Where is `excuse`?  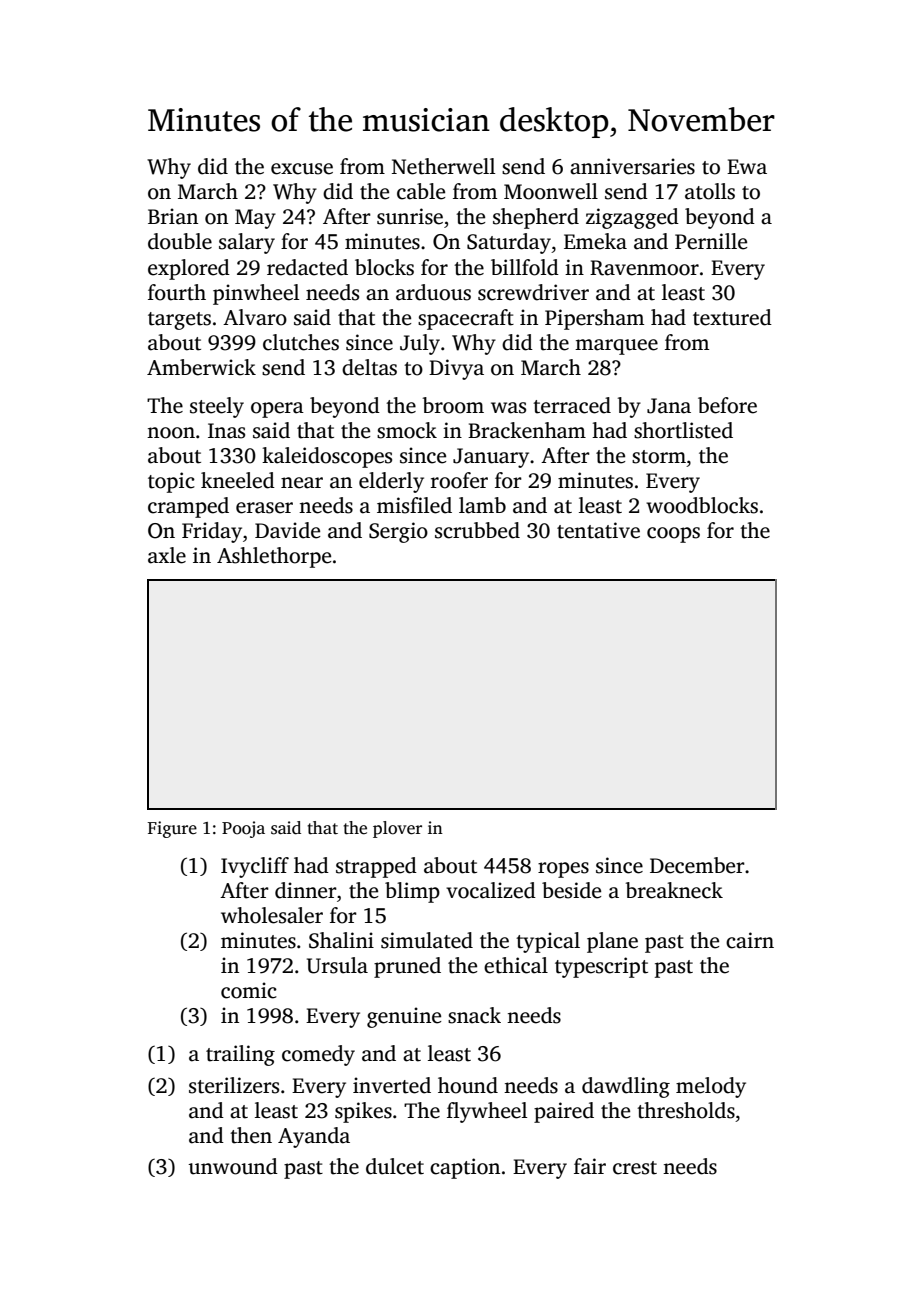
excuse is located at coordinates (302, 169).
